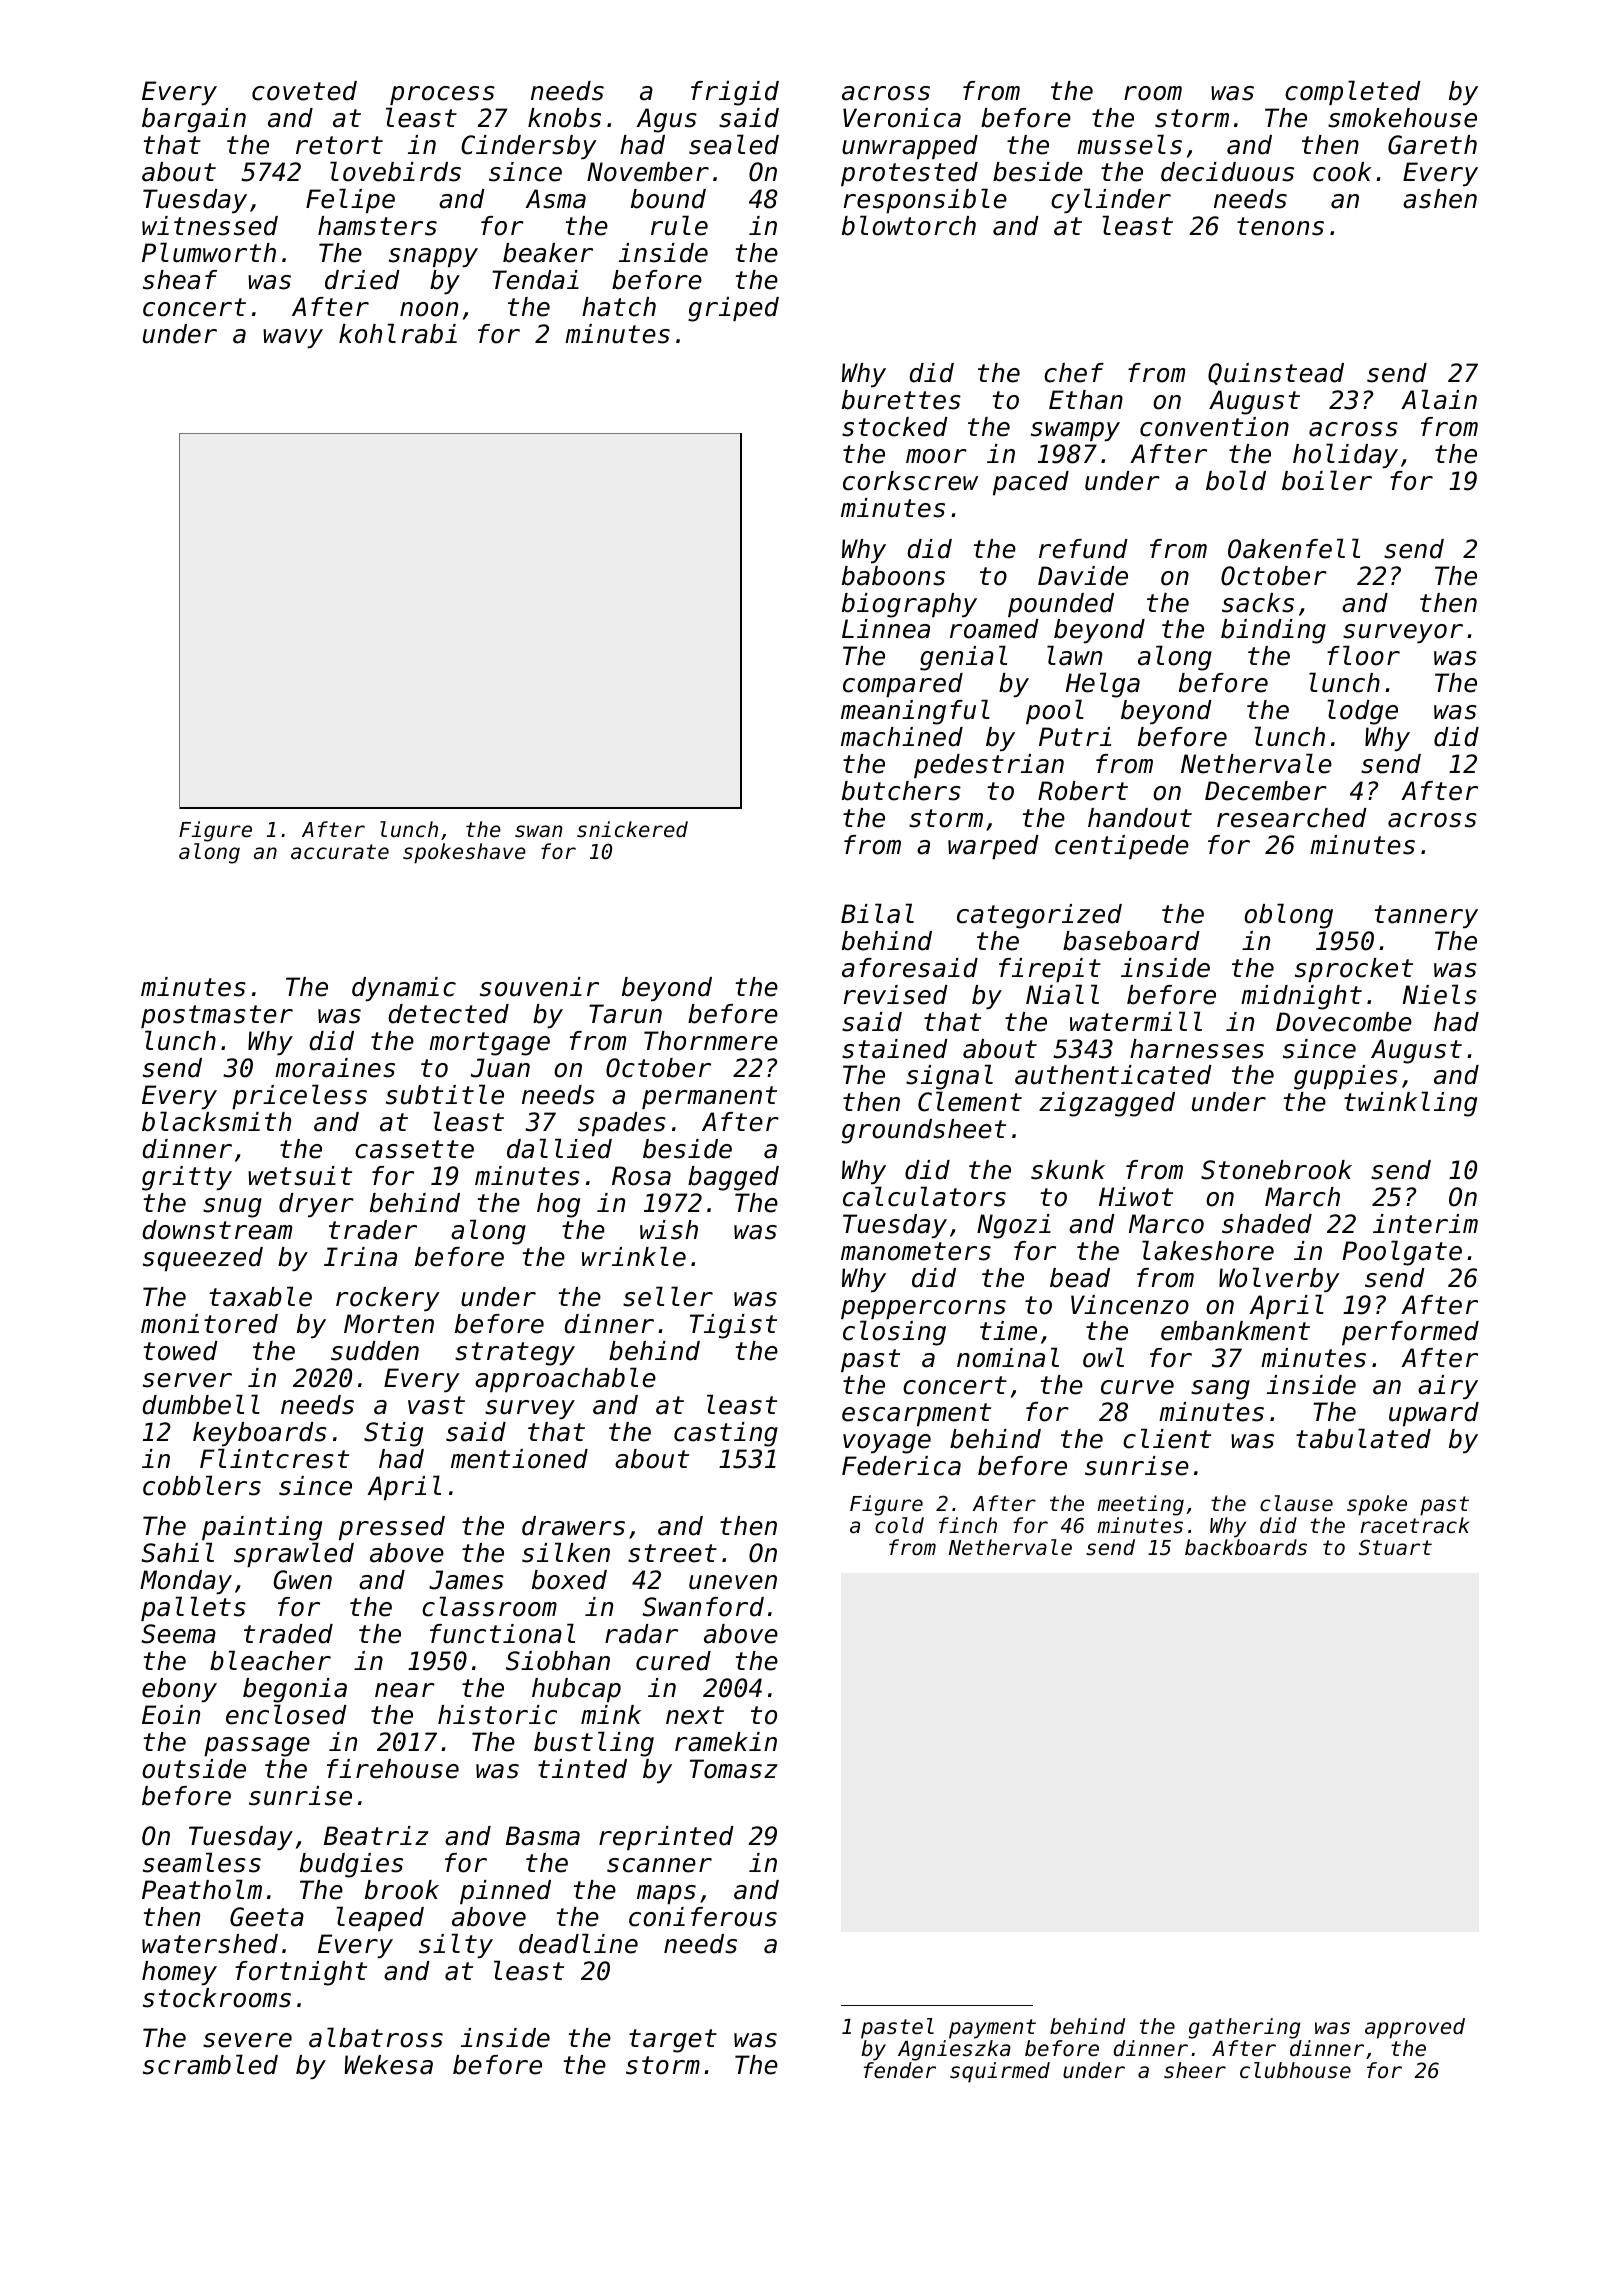 Image resolution: width=1620 pixels, height=2292 pixels. I want to click on scrambled, so click(210, 2064).
